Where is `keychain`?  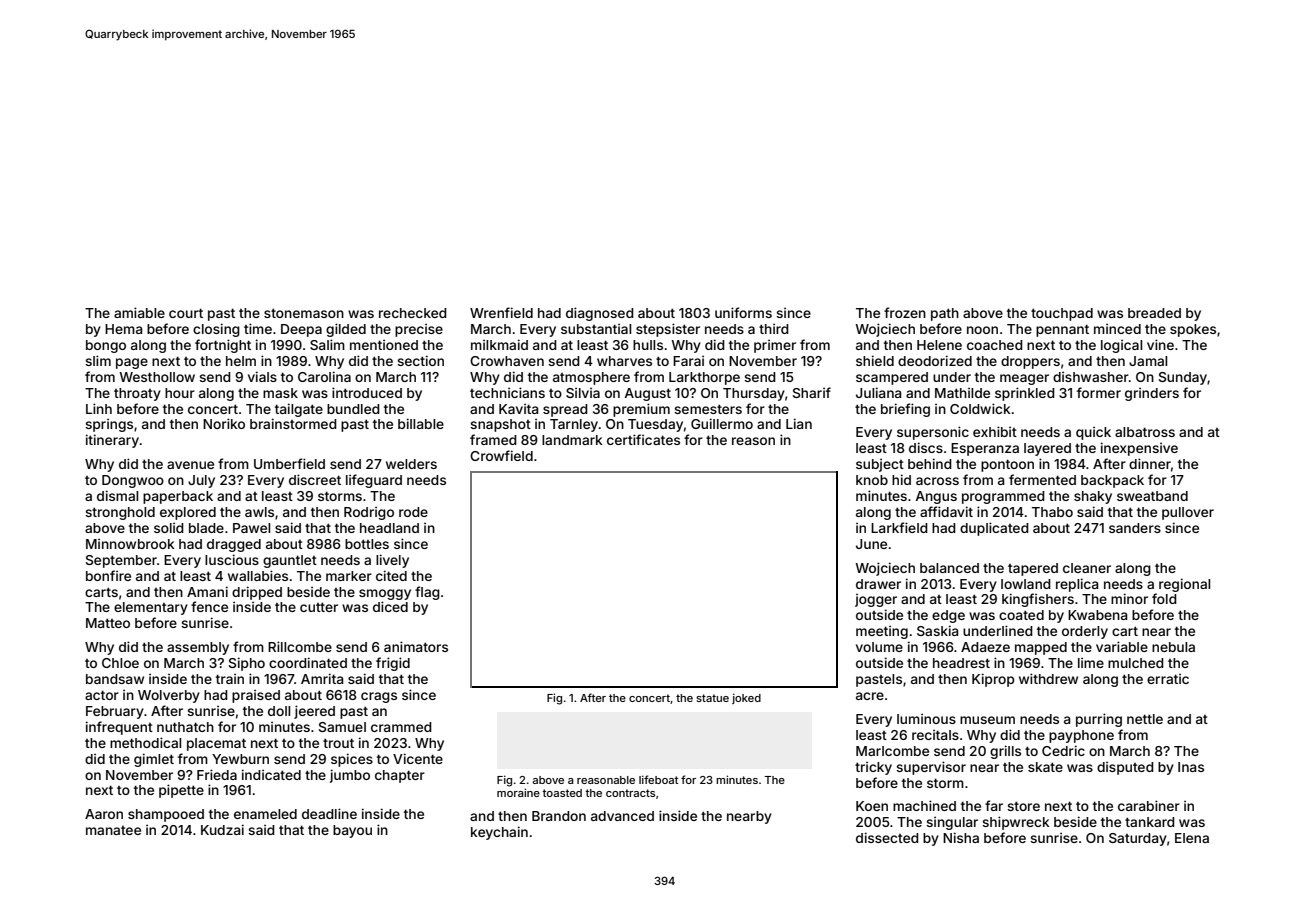 keychain is located at coordinates (499, 833).
